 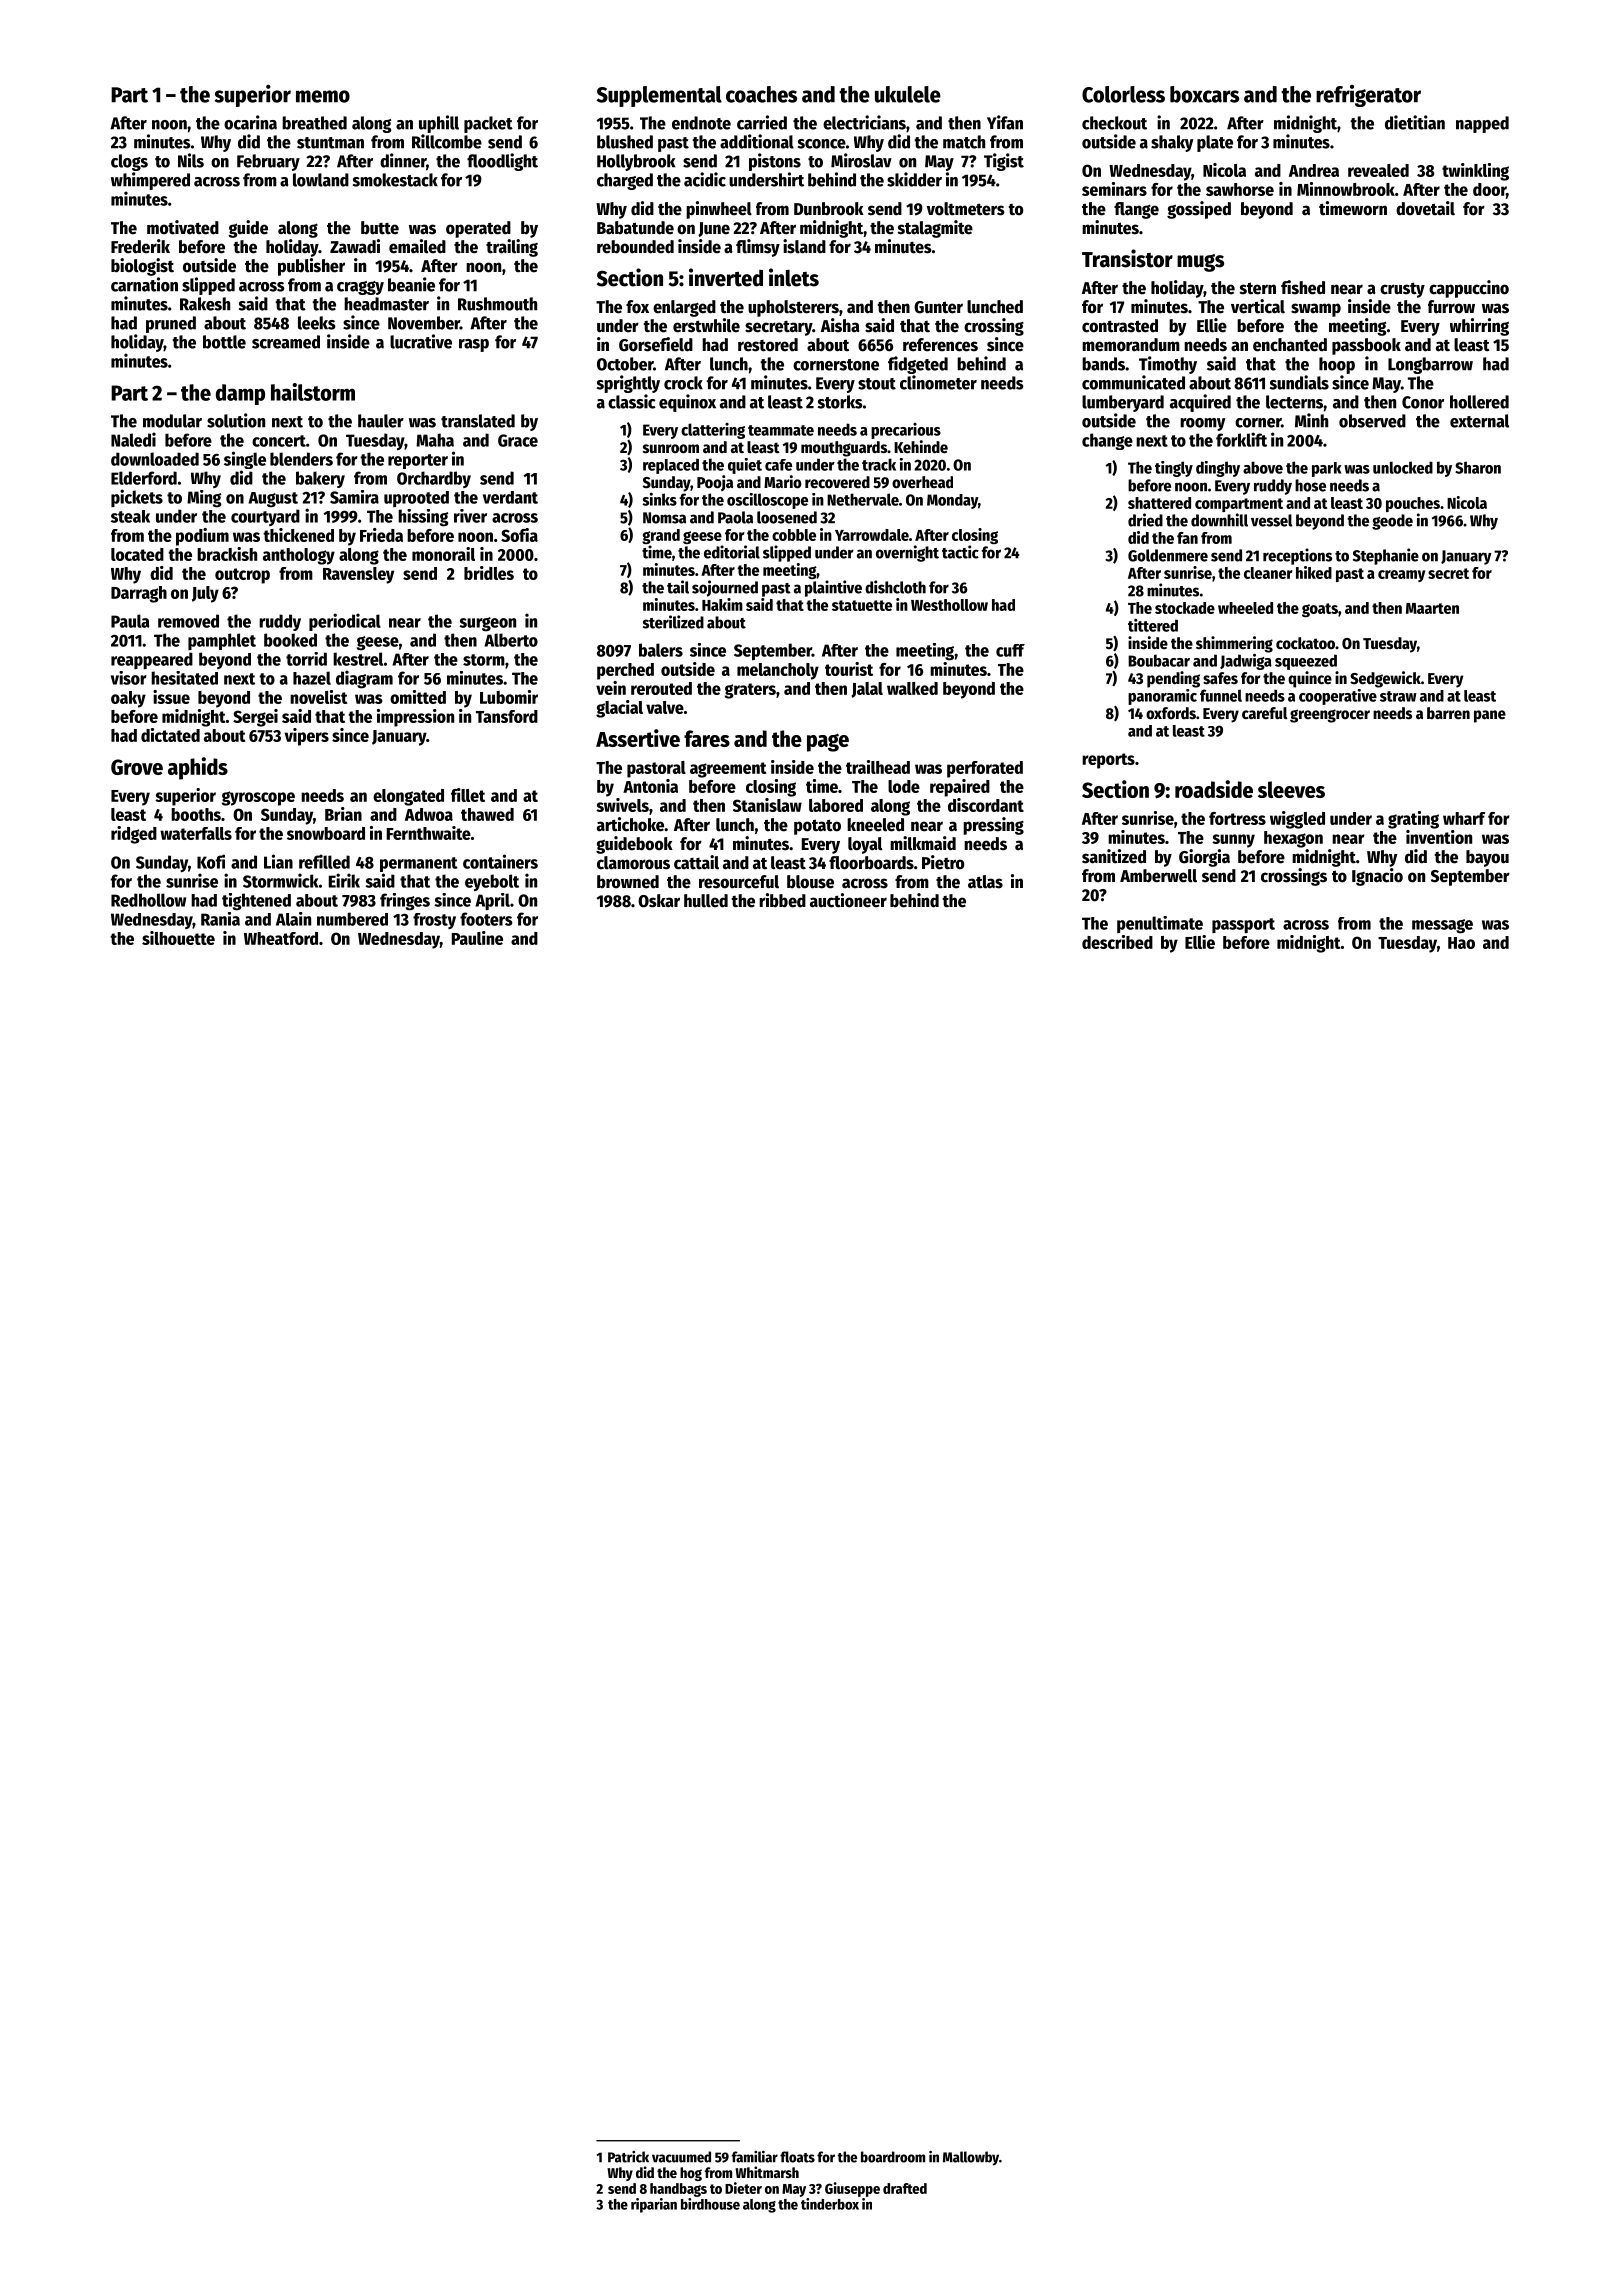 I want to click on island, so click(x=804, y=246).
